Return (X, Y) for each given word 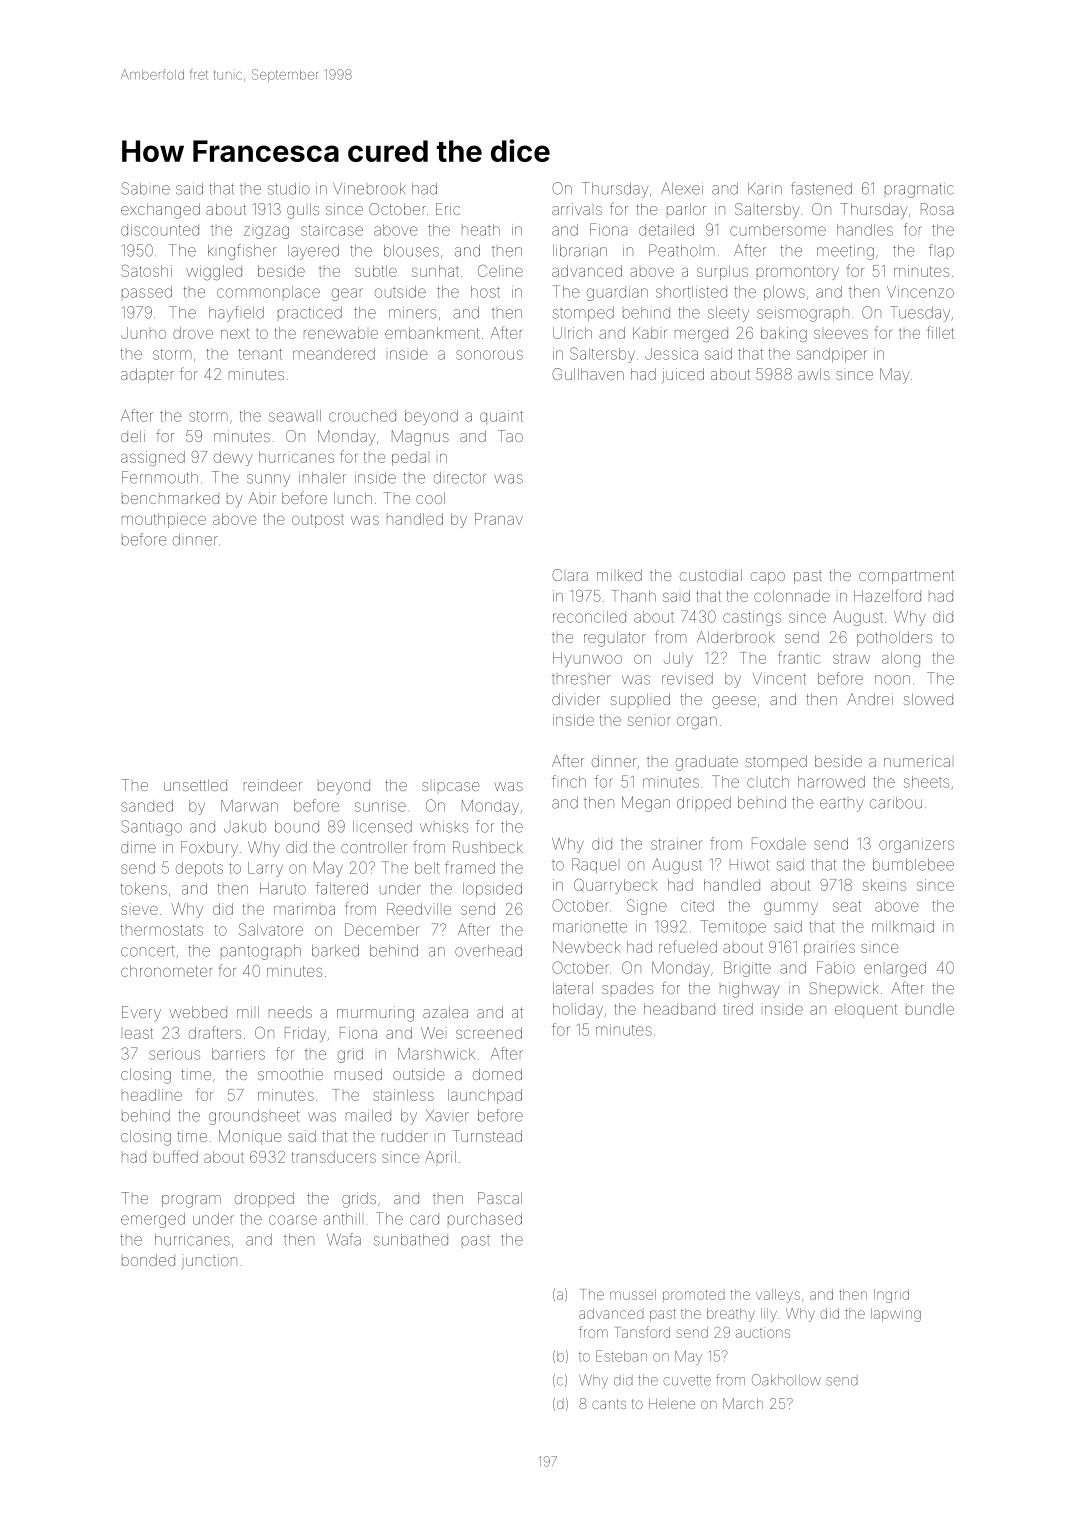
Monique (250, 1137)
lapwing (896, 1315)
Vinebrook (369, 189)
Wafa (344, 1239)
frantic (799, 657)
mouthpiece (164, 520)
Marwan (249, 806)
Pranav (499, 519)
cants (609, 1404)
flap (941, 250)
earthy (841, 805)
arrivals (577, 209)
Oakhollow (786, 1380)
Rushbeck (488, 847)
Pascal (500, 1198)
